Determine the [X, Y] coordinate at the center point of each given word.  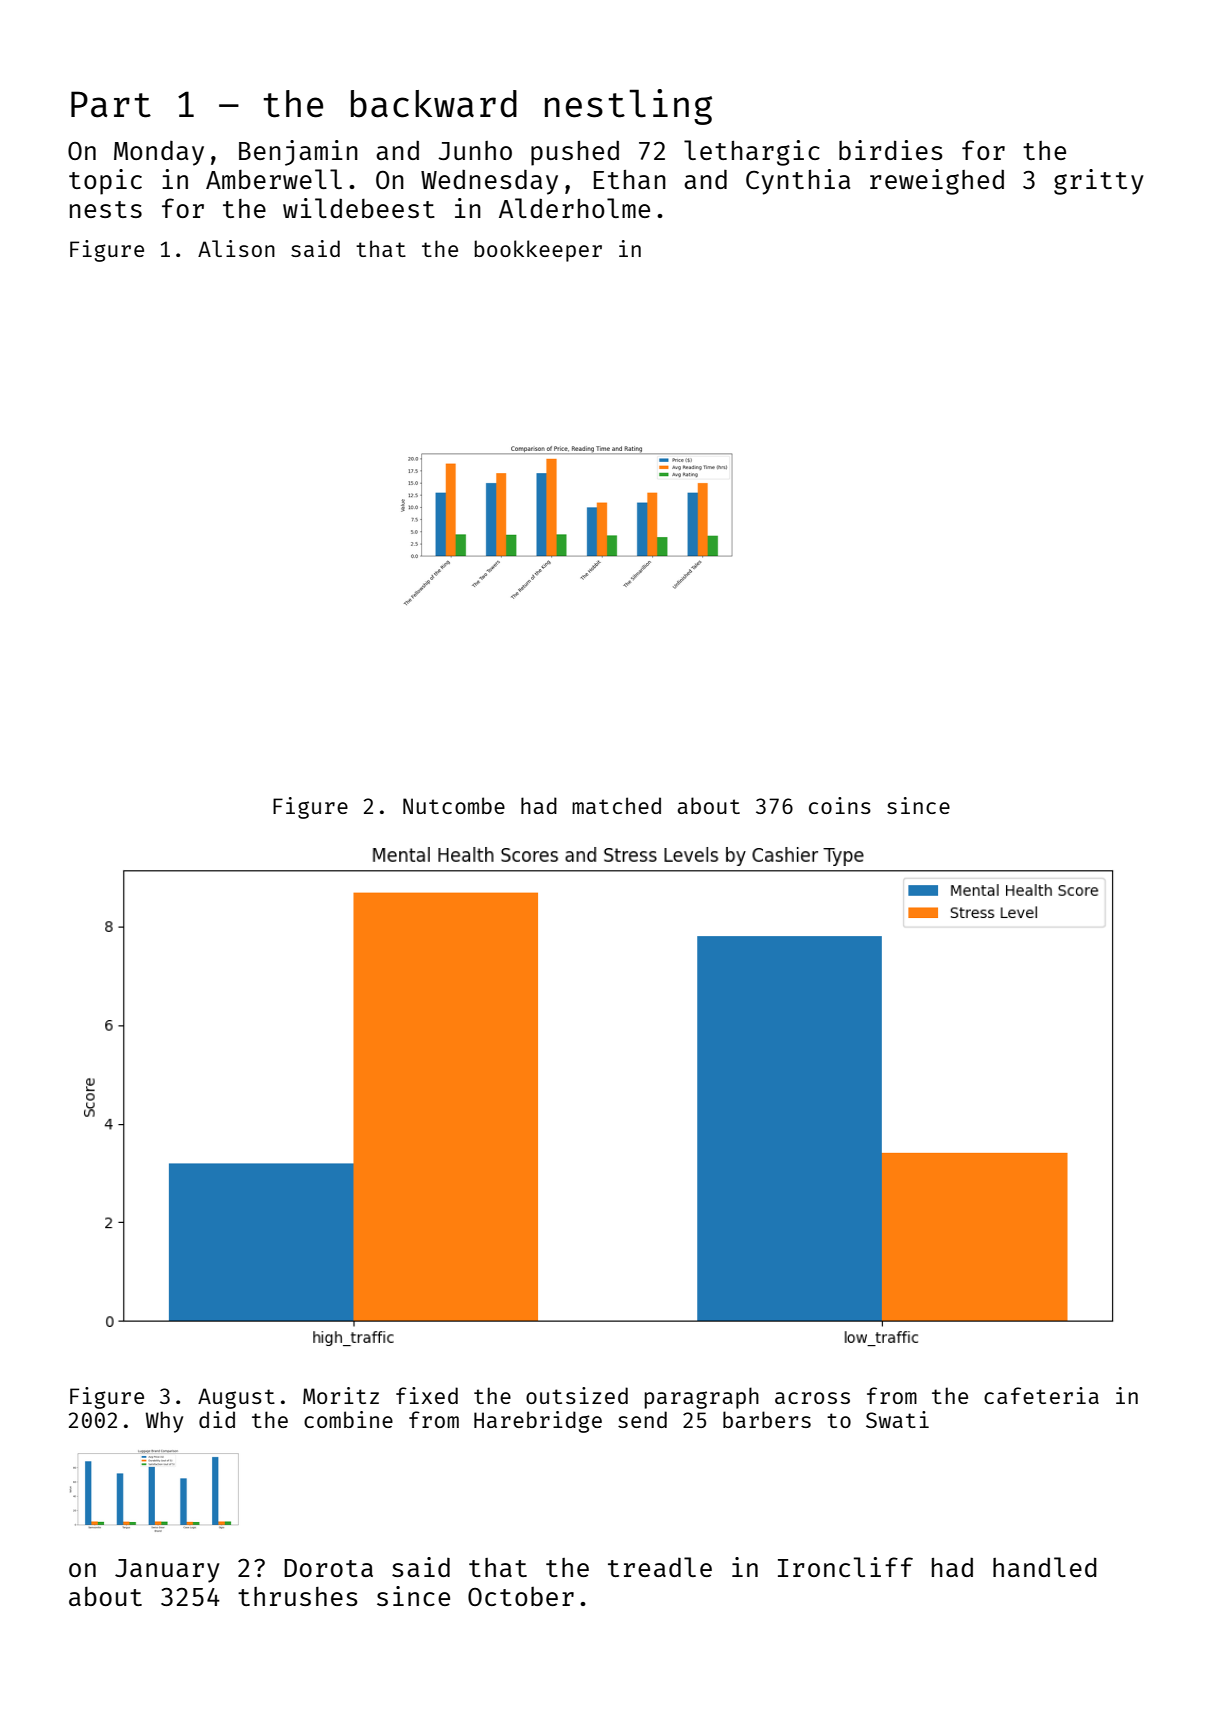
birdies [891, 150]
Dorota [328, 1568]
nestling [628, 107]
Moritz [341, 1395]
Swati [897, 1419]
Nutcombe [454, 805]
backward [434, 104]
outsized [577, 1395]
